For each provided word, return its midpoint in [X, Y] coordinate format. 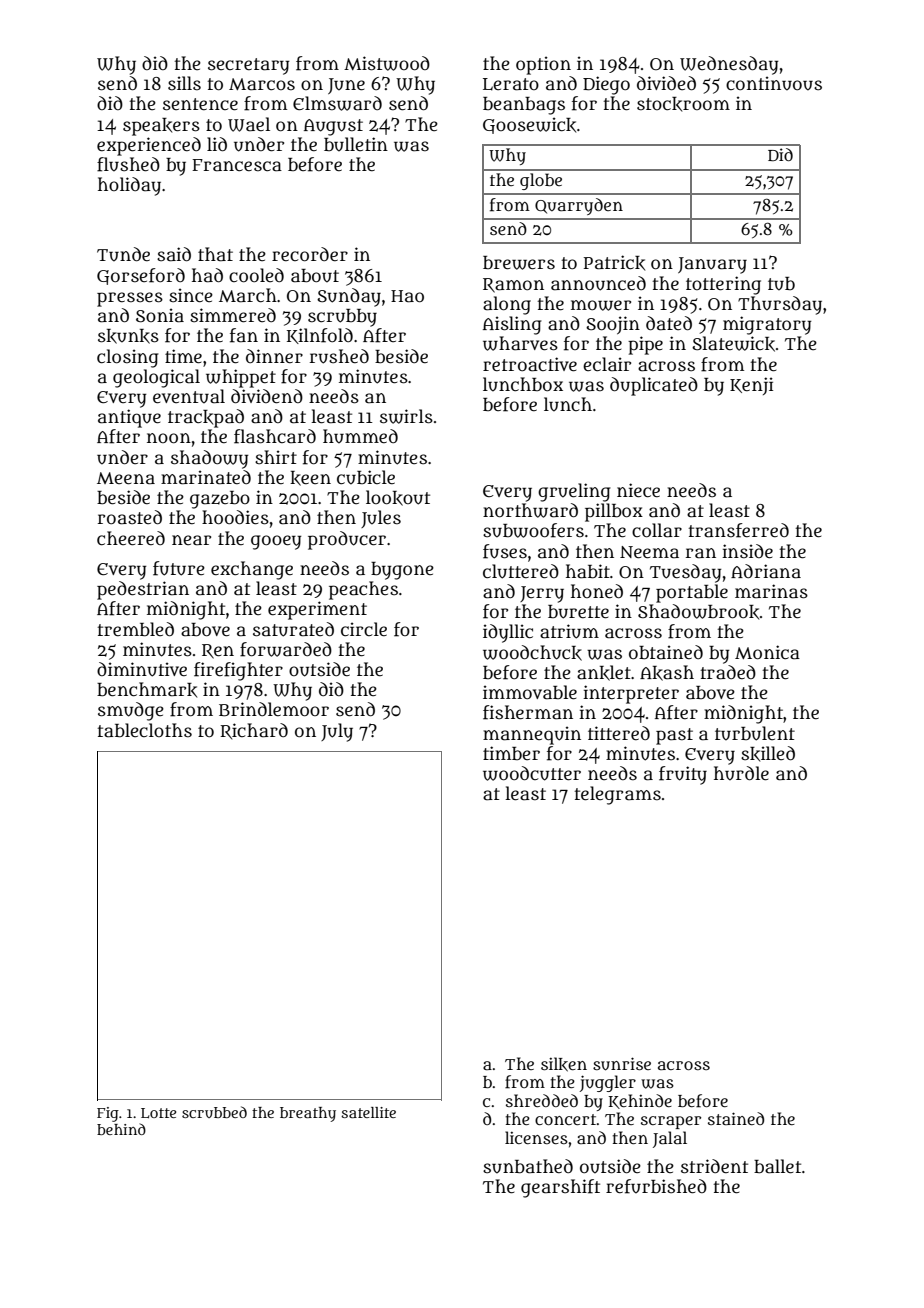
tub [781, 284]
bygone [402, 571]
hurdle [741, 773]
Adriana [766, 571]
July [337, 732]
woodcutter [532, 773]
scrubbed [214, 1112]
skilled [768, 754]
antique [129, 418]
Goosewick [529, 125]
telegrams [617, 795]
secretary [248, 66]
